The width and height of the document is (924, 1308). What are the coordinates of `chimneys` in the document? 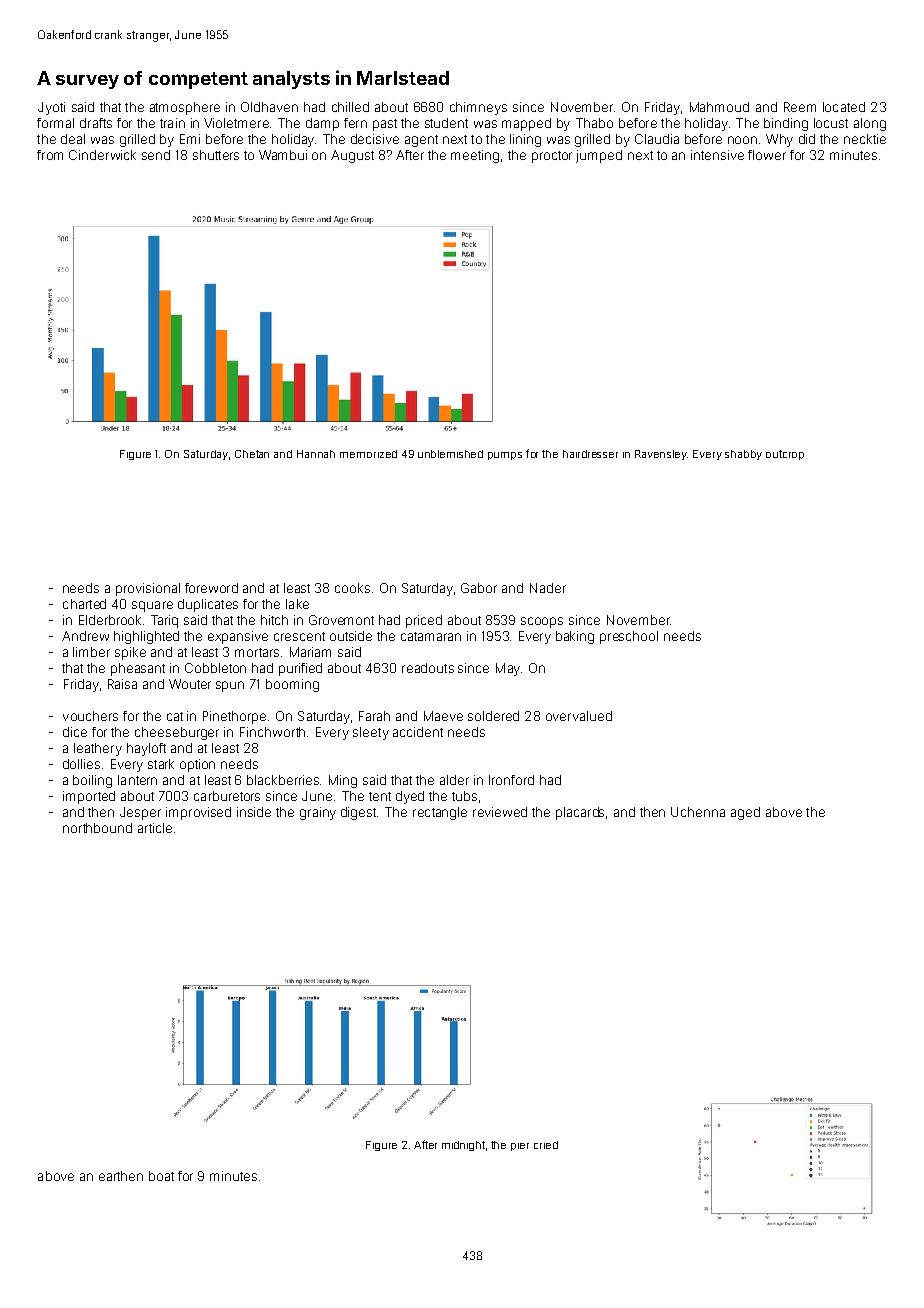 It's located at (478, 108).
